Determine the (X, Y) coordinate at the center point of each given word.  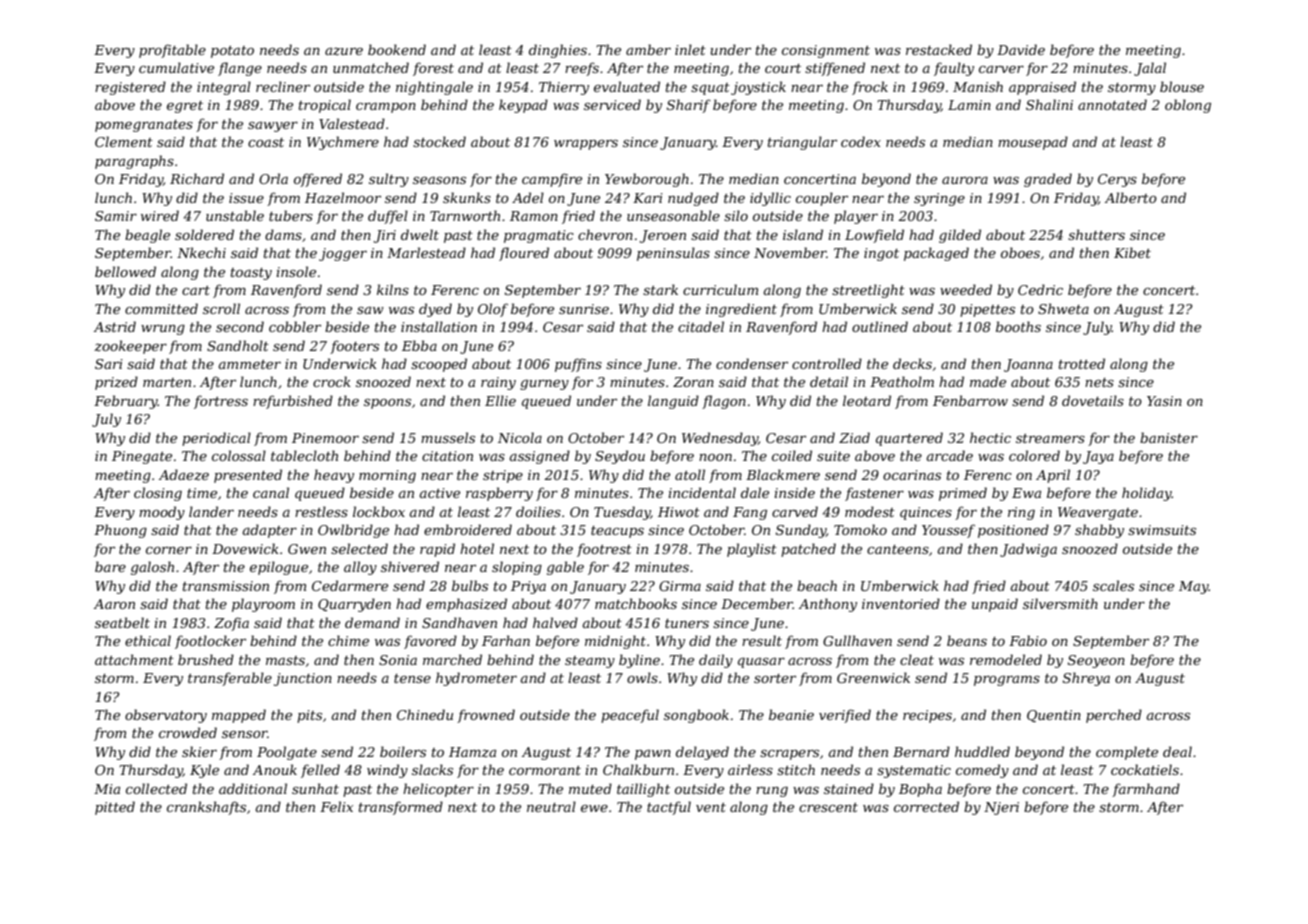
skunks (467, 197)
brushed (206, 659)
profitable (172, 51)
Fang (750, 513)
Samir (116, 216)
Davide (1021, 49)
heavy (334, 476)
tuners (687, 623)
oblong (1188, 106)
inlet (690, 49)
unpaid (995, 605)
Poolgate (287, 753)
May (1194, 587)
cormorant (545, 770)
